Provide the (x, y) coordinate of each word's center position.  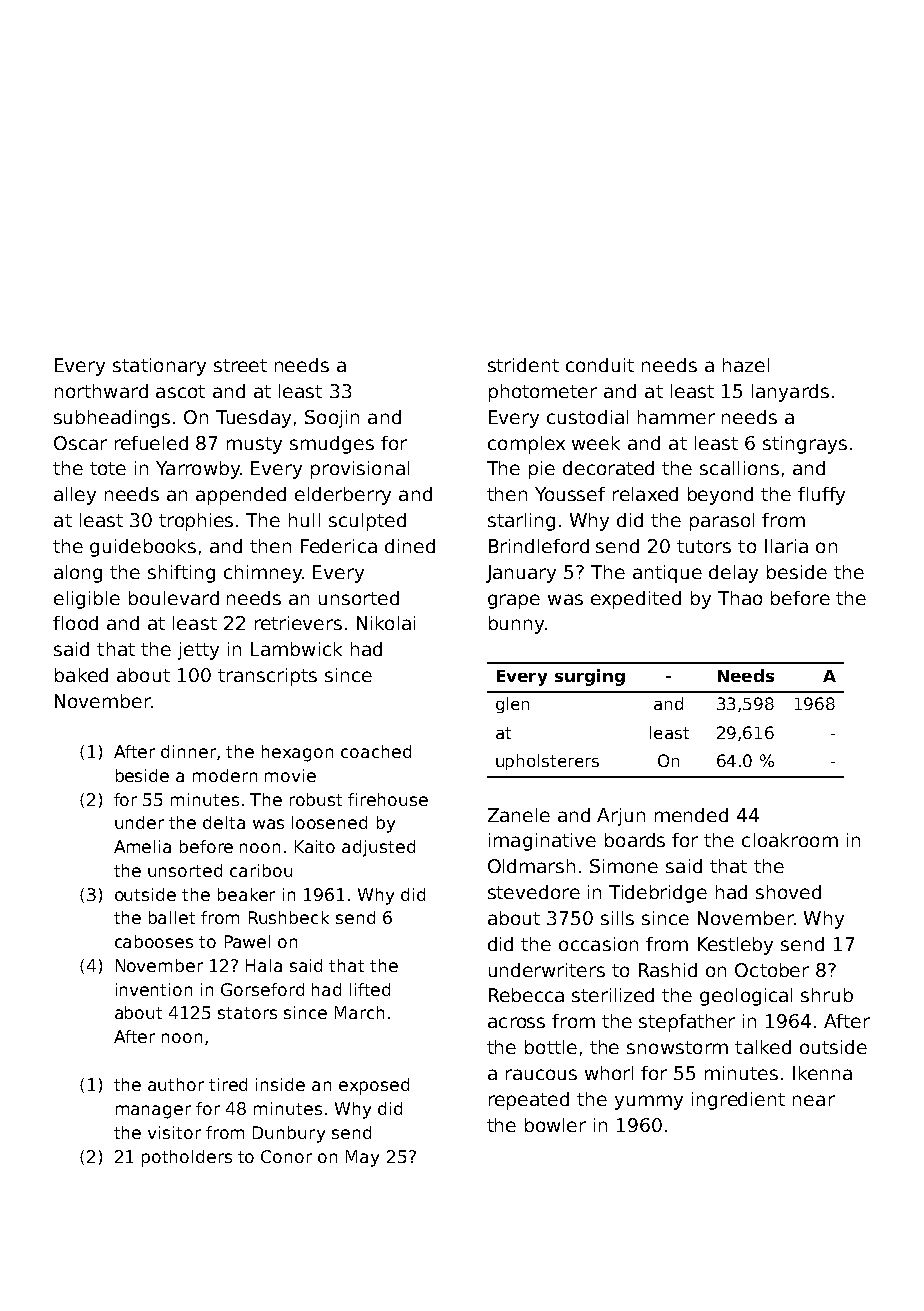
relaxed (645, 494)
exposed (374, 1086)
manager (153, 1112)
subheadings (112, 419)
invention (154, 989)
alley (75, 496)
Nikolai (386, 623)
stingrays (805, 445)
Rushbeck (289, 917)
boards (635, 840)
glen (512, 705)
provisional (360, 470)
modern (225, 775)
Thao (740, 598)
